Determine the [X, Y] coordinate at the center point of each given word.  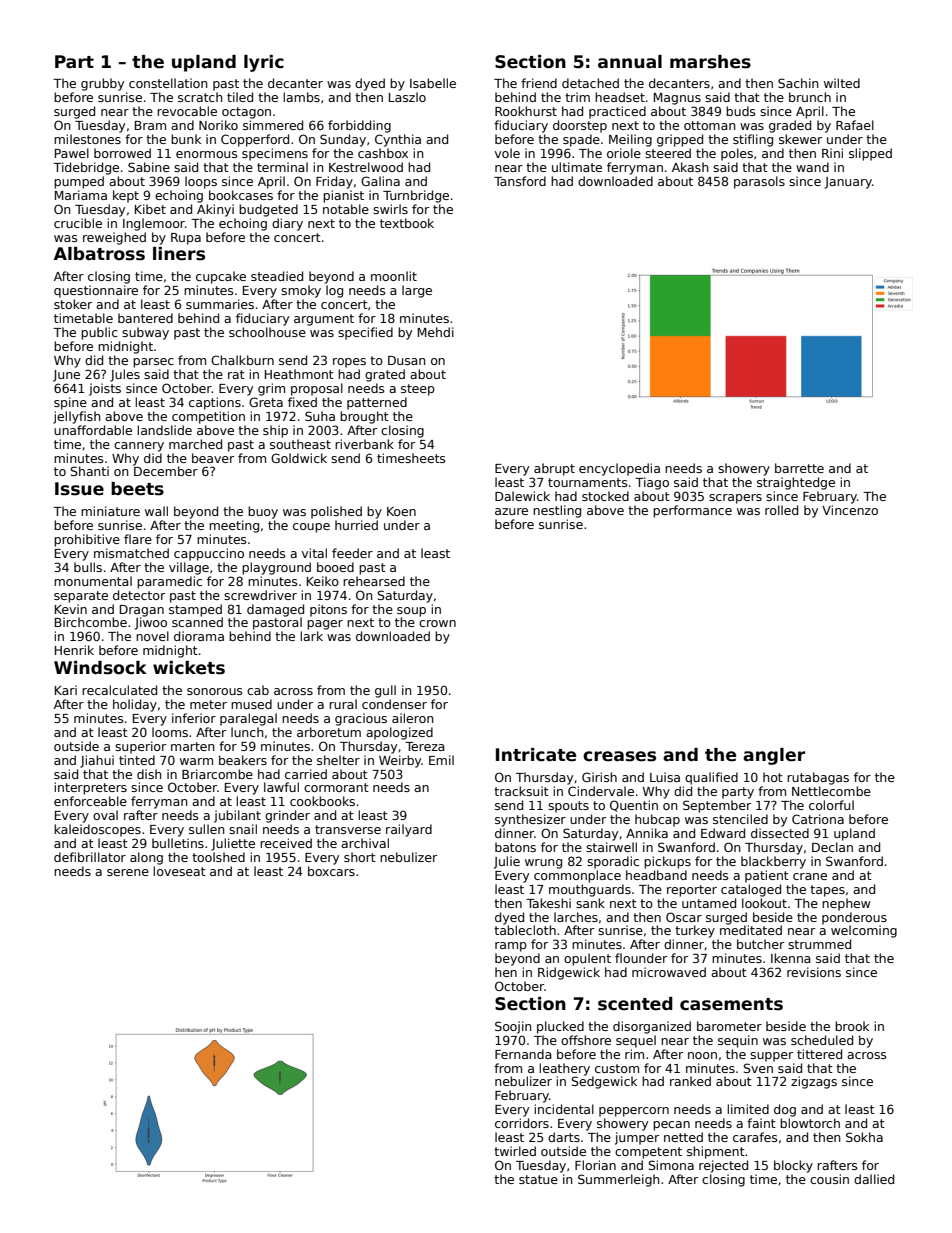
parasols [759, 182]
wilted [842, 83]
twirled [515, 1151]
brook [852, 1026]
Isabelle [433, 83]
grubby [102, 84]
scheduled [822, 1040]
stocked [605, 496]
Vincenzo [850, 510]
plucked [560, 1027]
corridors [522, 1123]
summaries [220, 304]
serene [128, 872]
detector [139, 595]
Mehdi [436, 332]
